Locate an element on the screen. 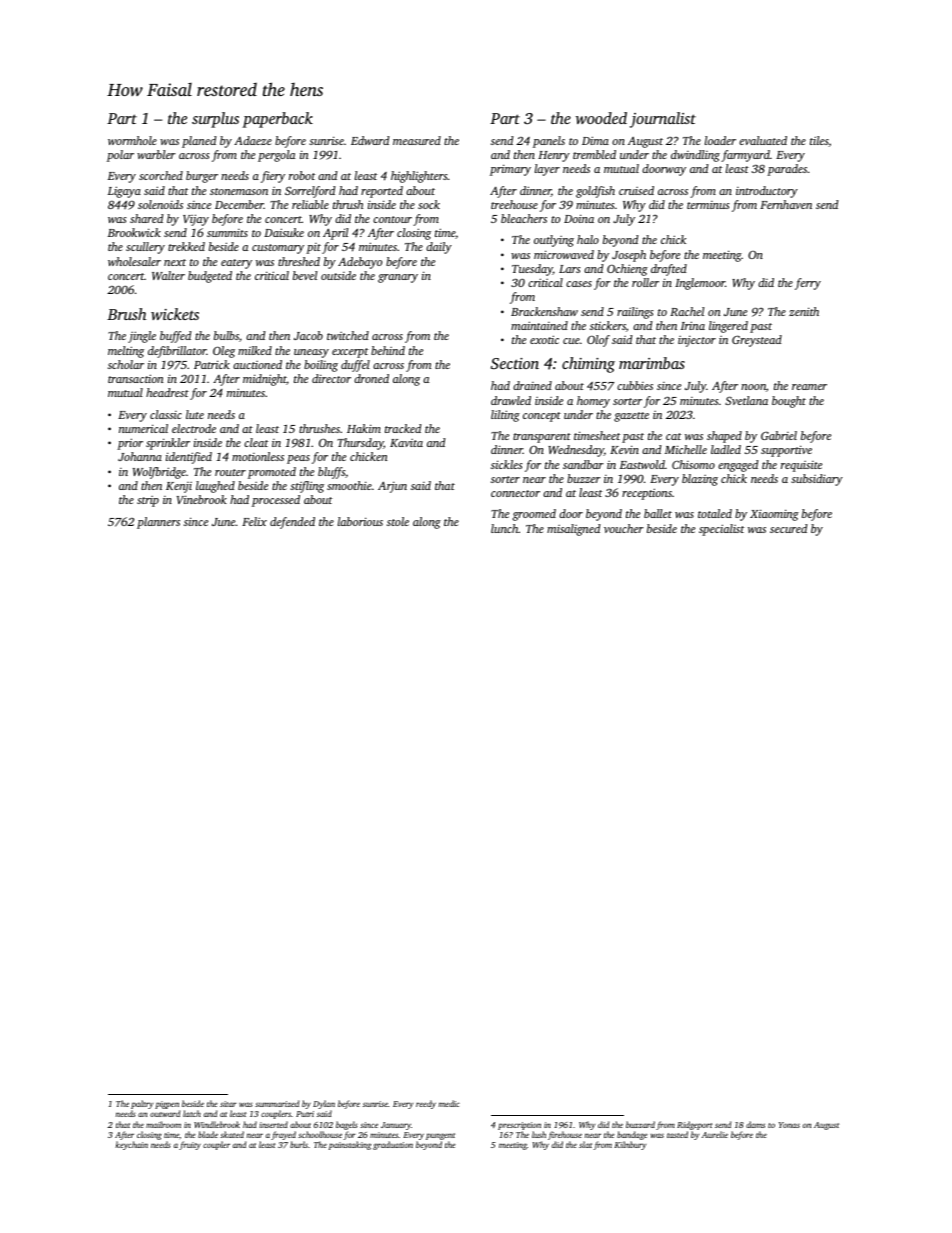 The height and width of the screenshot is (1233, 952). medic is located at coordinates (449, 1103).
